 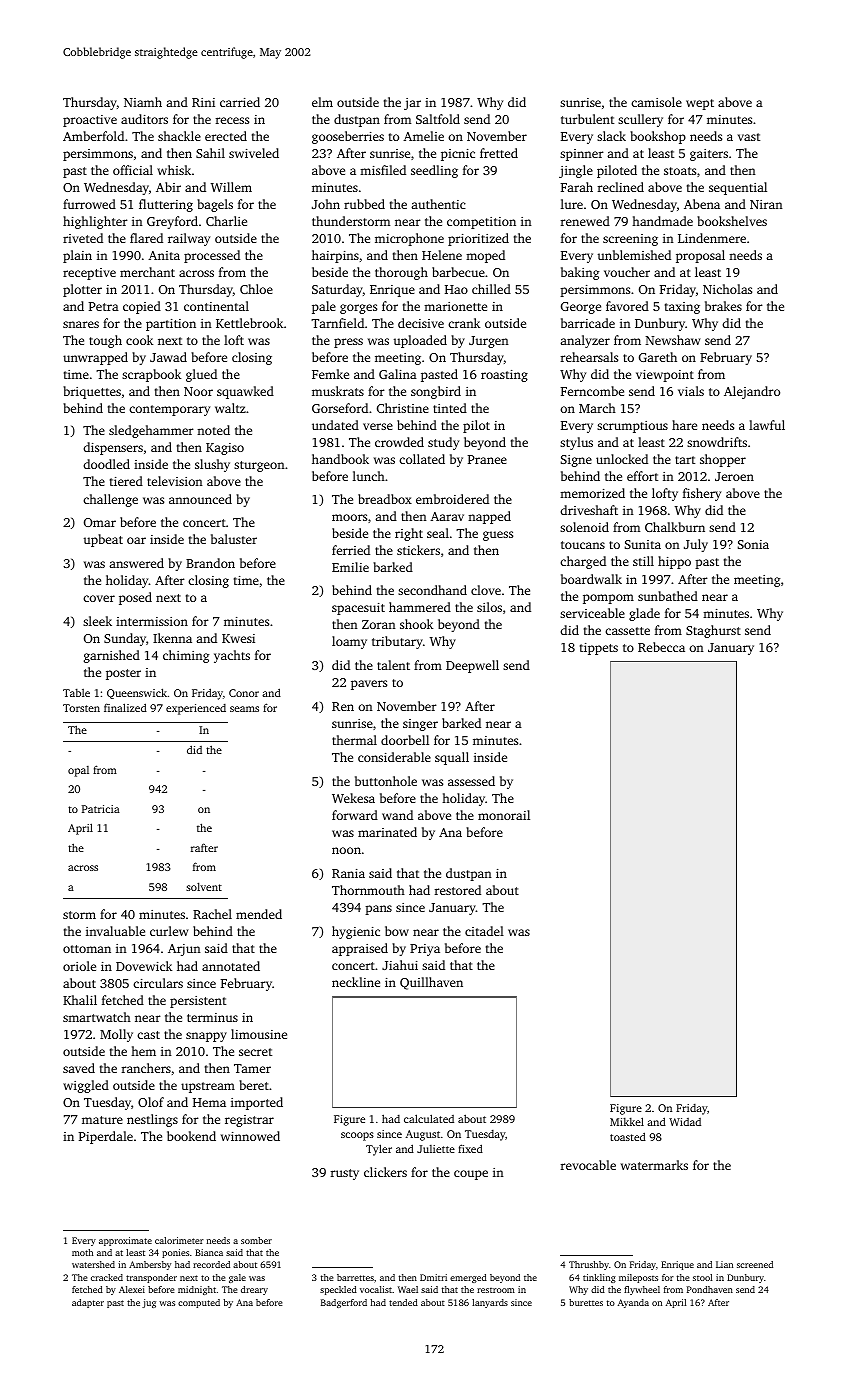 I want to click on monorail, so click(x=504, y=815).
